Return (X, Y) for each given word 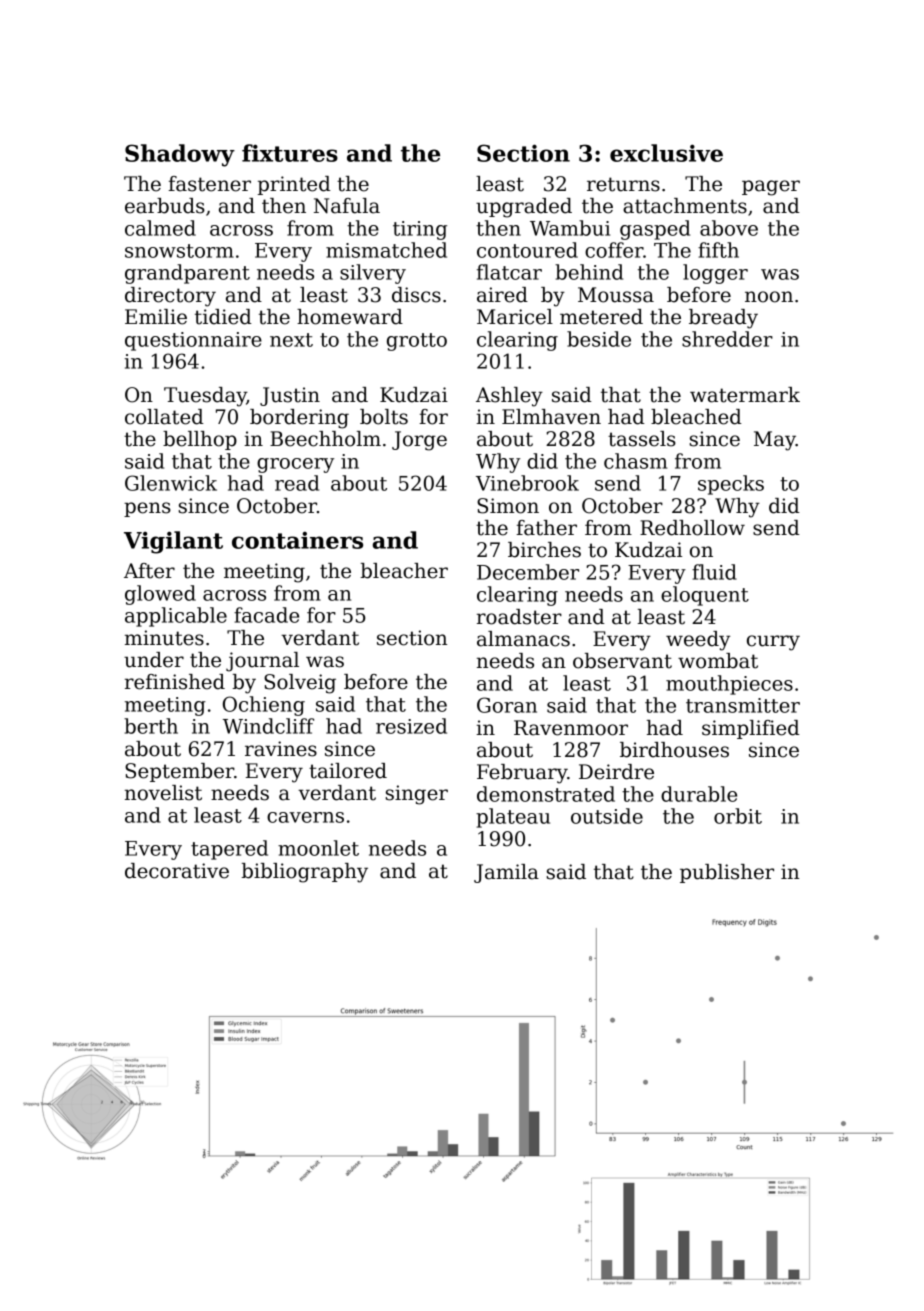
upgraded (524, 208)
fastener (209, 184)
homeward (350, 317)
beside (599, 339)
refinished (175, 682)
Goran (507, 705)
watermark (745, 395)
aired (502, 295)
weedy (698, 641)
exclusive (666, 153)
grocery (295, 465)
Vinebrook (527, 483)
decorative (177, 871)
